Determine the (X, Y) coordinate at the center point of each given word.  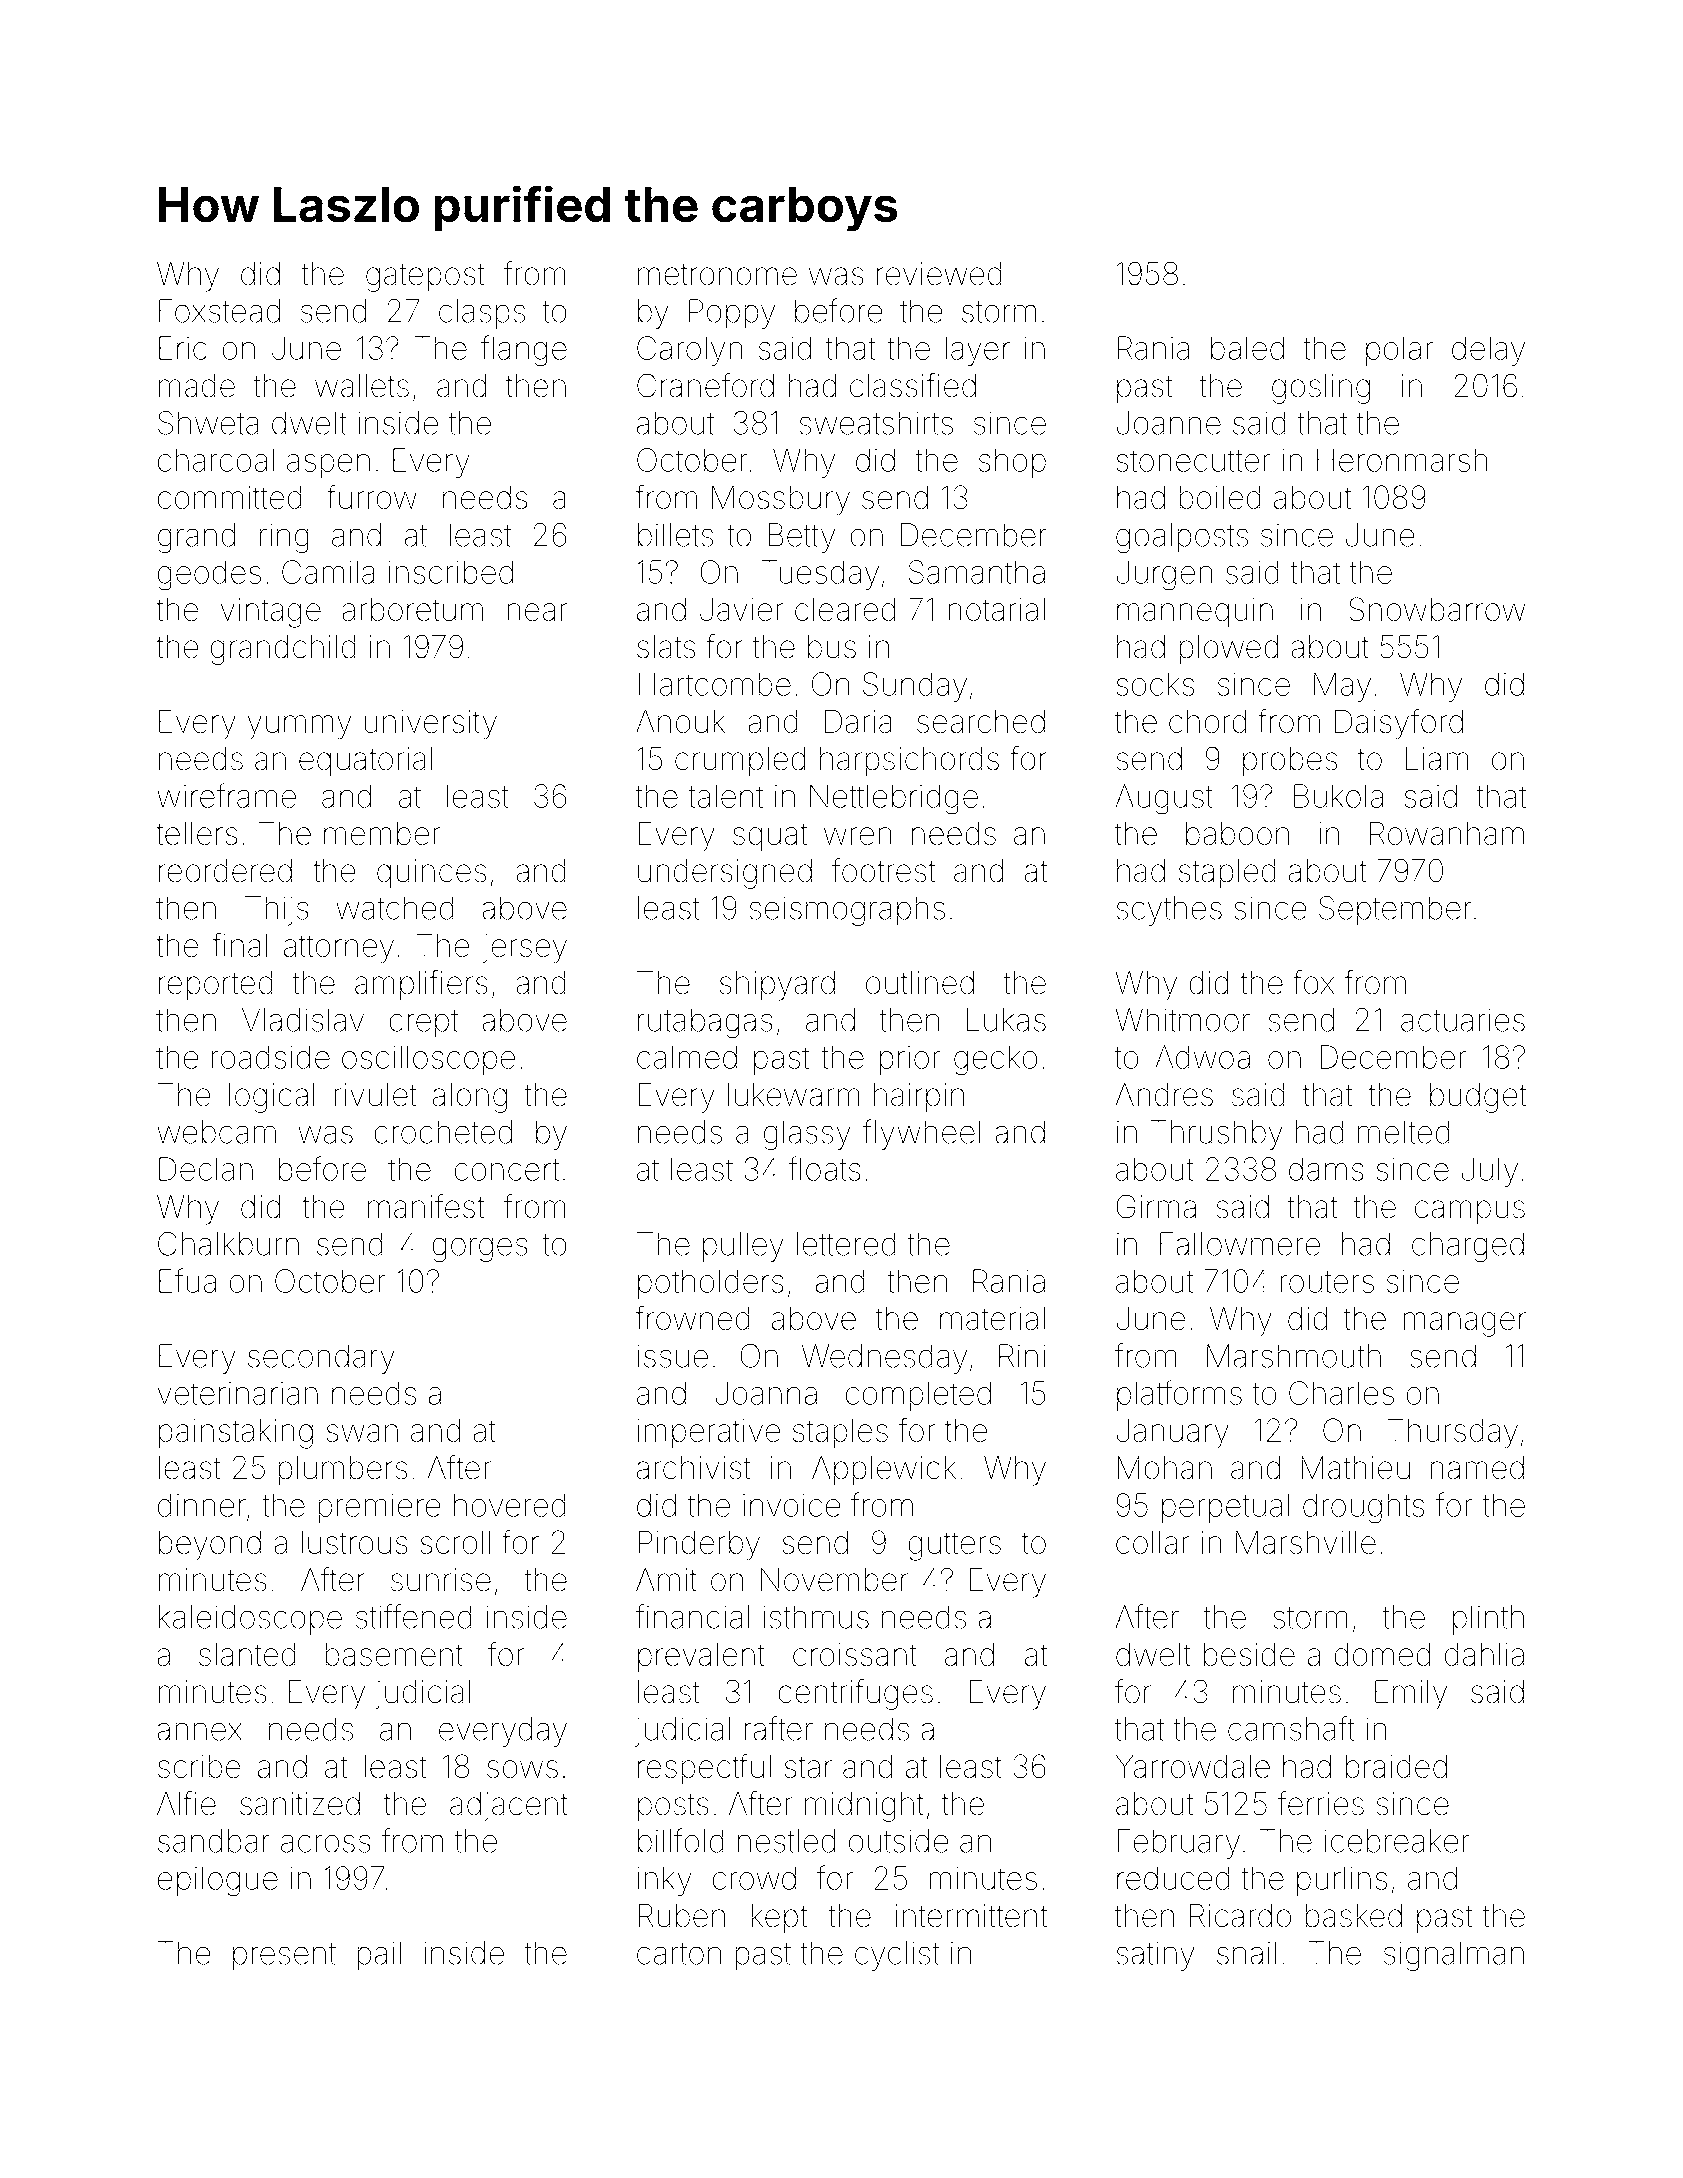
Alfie (186, 1803)
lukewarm (794, 1095)
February (1179, 1844)
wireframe (226, 795)
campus (1470, 1212)
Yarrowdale (1193, 1766)
